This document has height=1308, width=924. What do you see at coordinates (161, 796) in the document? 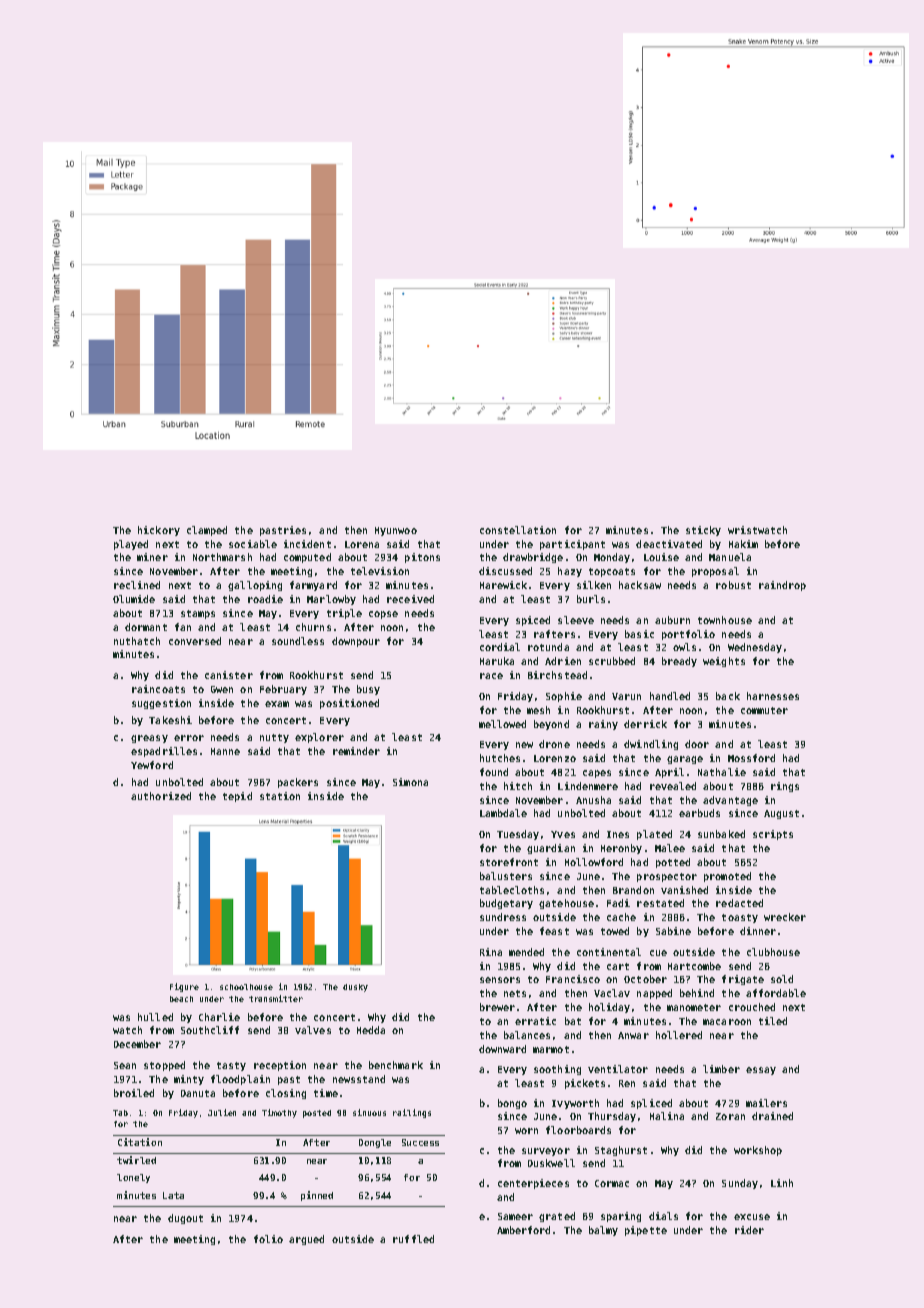
I see `authorized` at bounding box center [161, 796].
